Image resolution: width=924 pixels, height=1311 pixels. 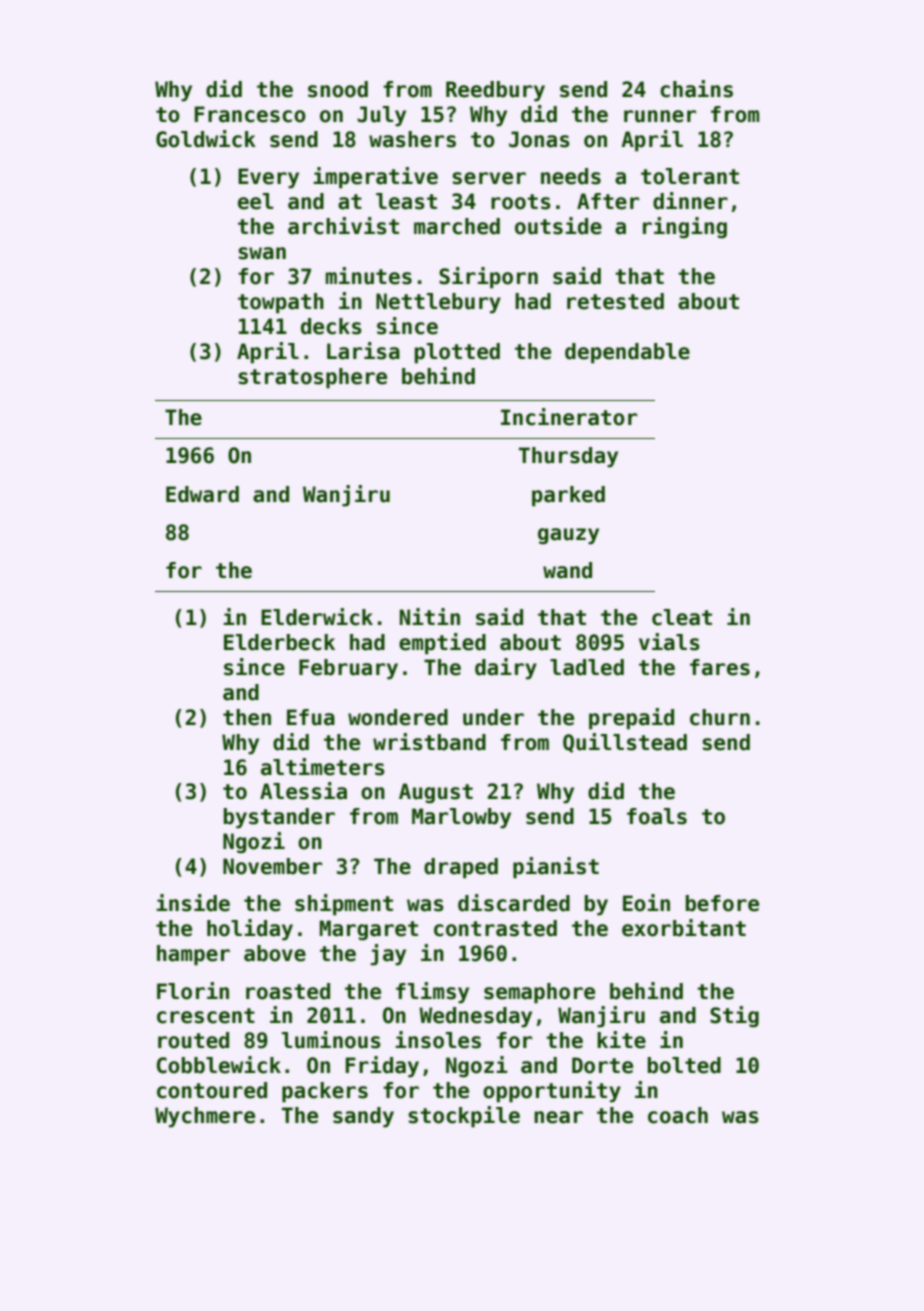 What do you see at coordinates (587, 667) in the screenshot?
I see `ladled` at bounding box center [587, 667].
